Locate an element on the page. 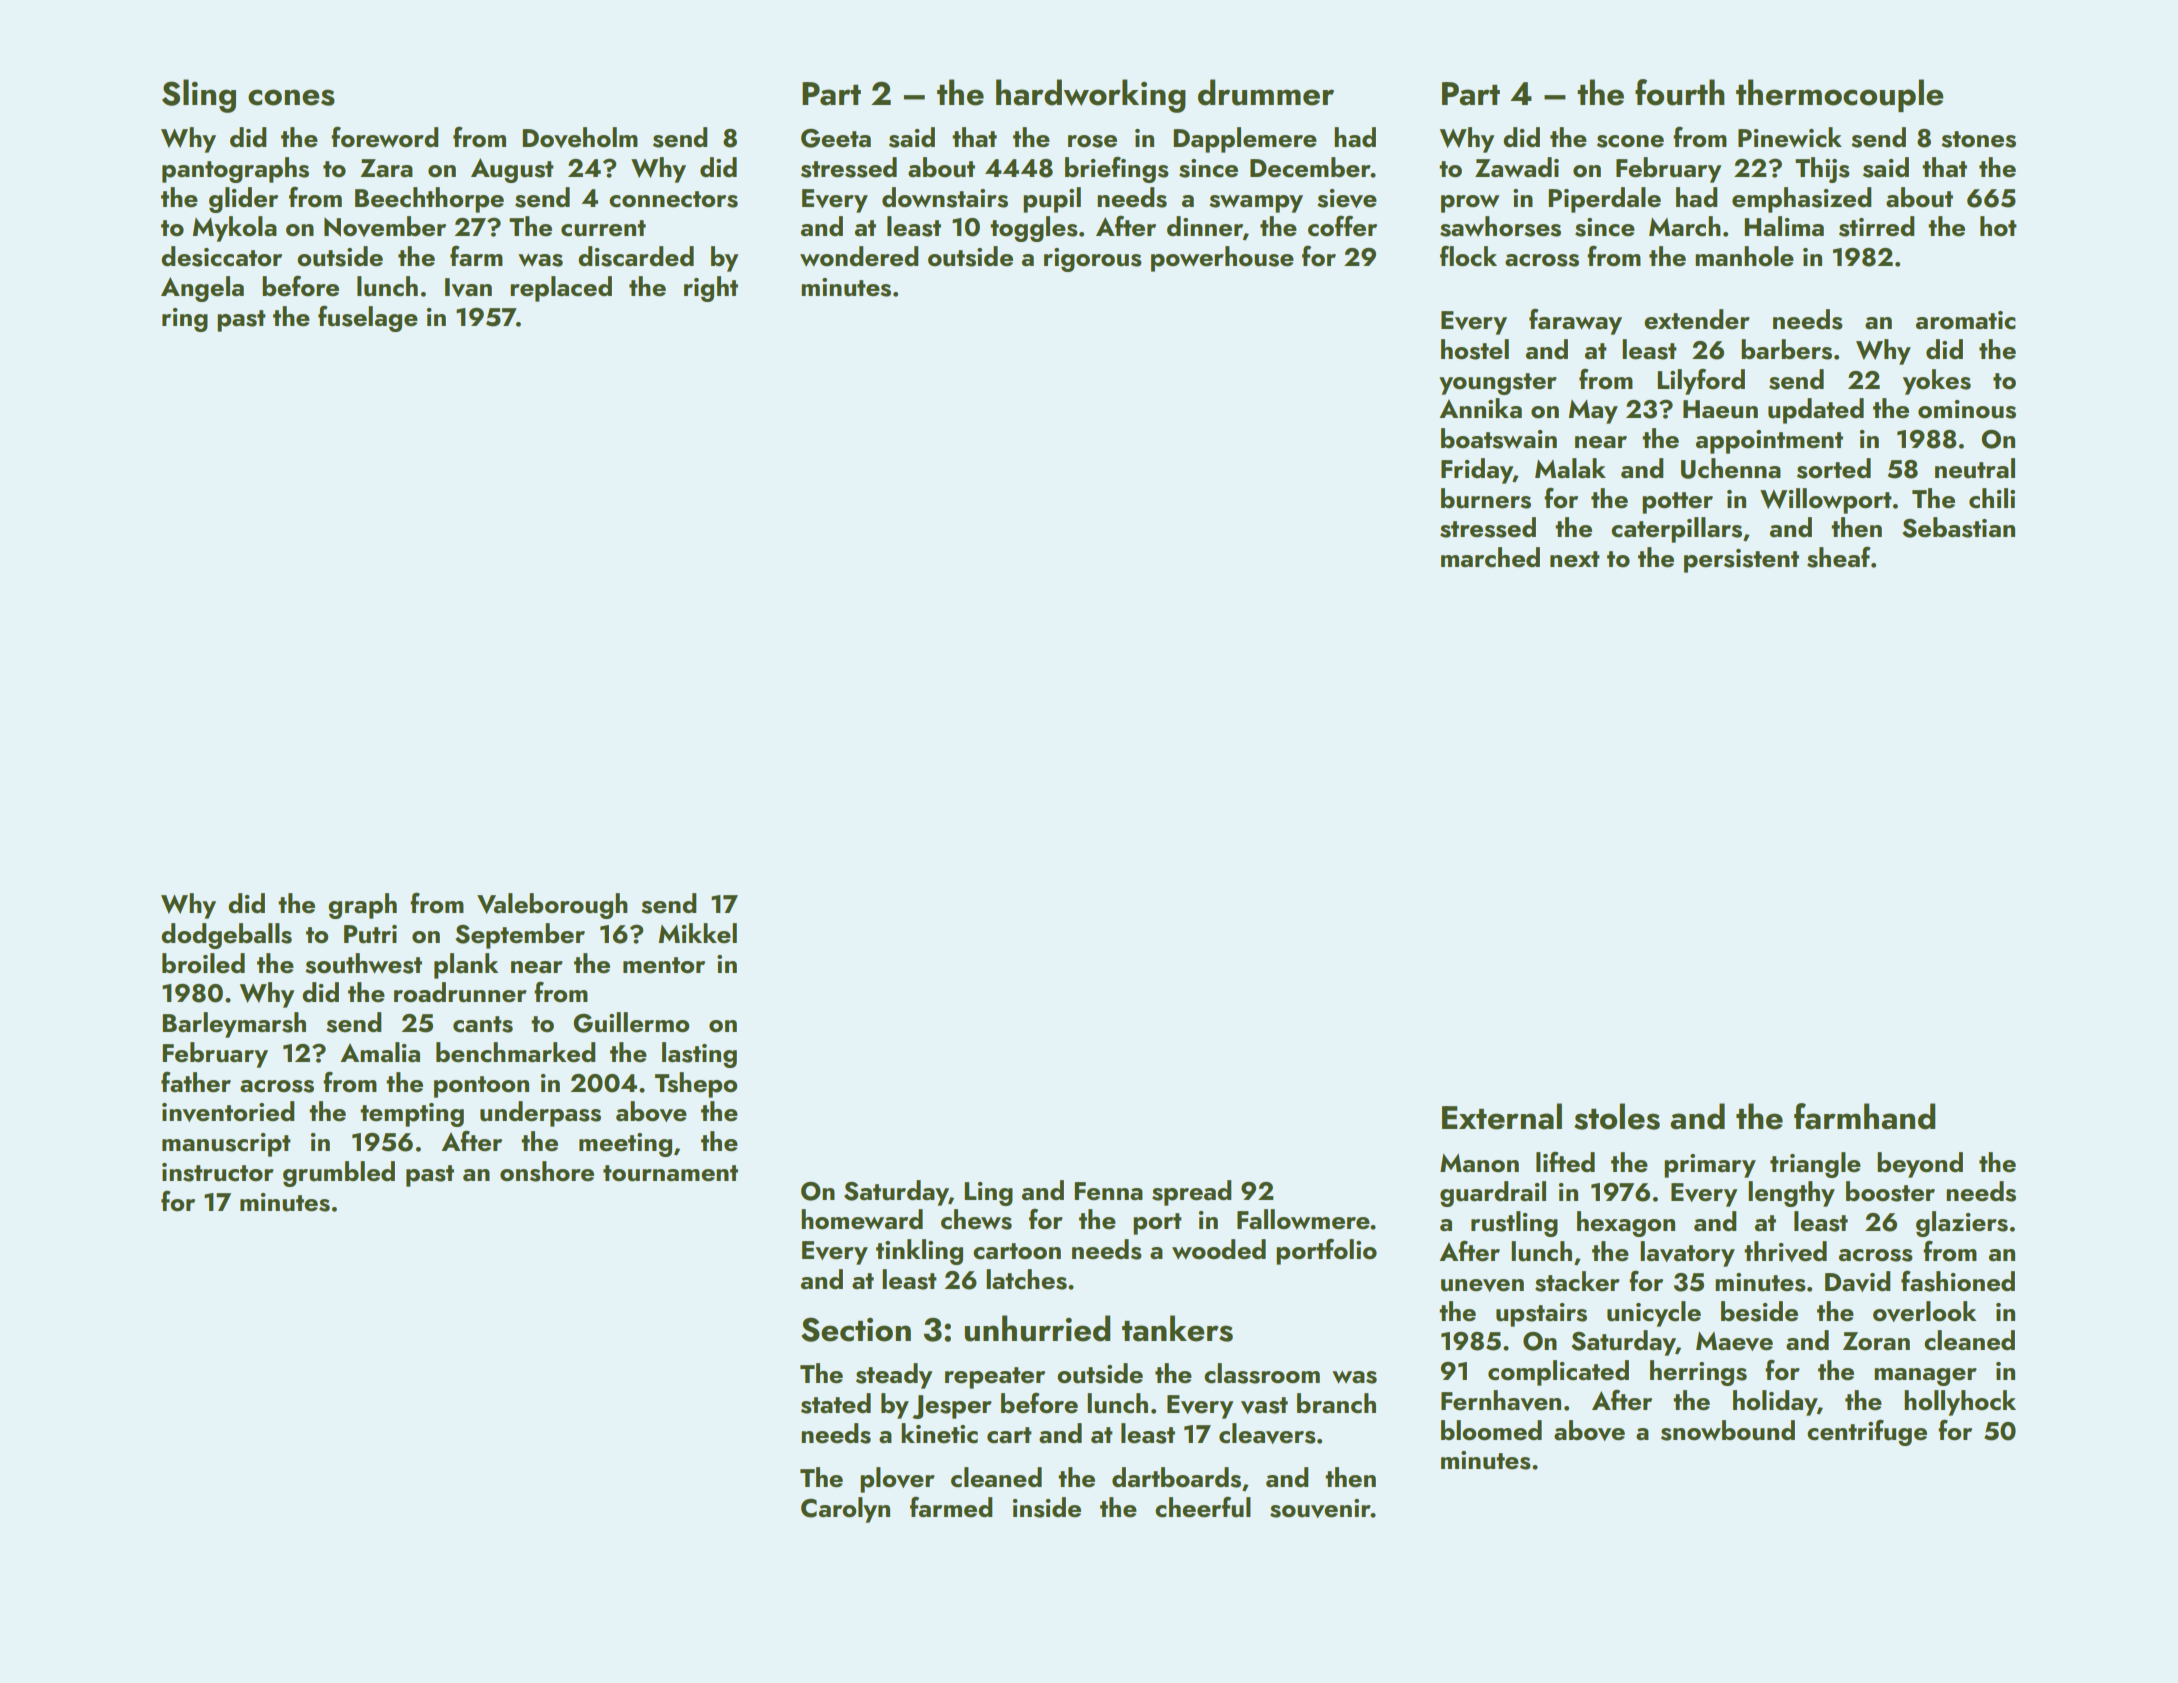 The width and height of the document is (2178, 1683). cones is located at coordinates (291, 97).
